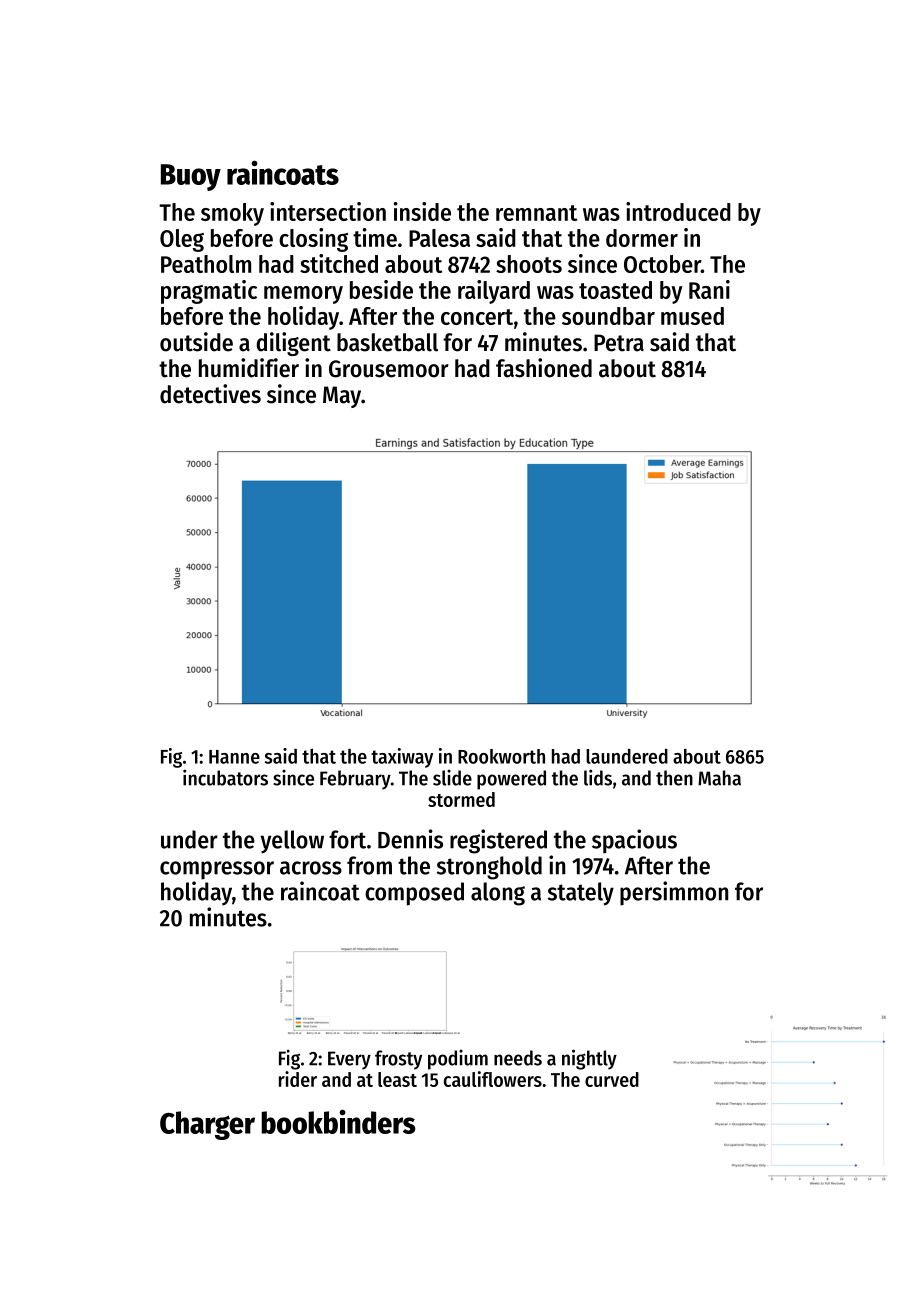 The image size is (924, 1311). Describe the element at coordinates (598, 777) in the document. I see `lids` at that location.
